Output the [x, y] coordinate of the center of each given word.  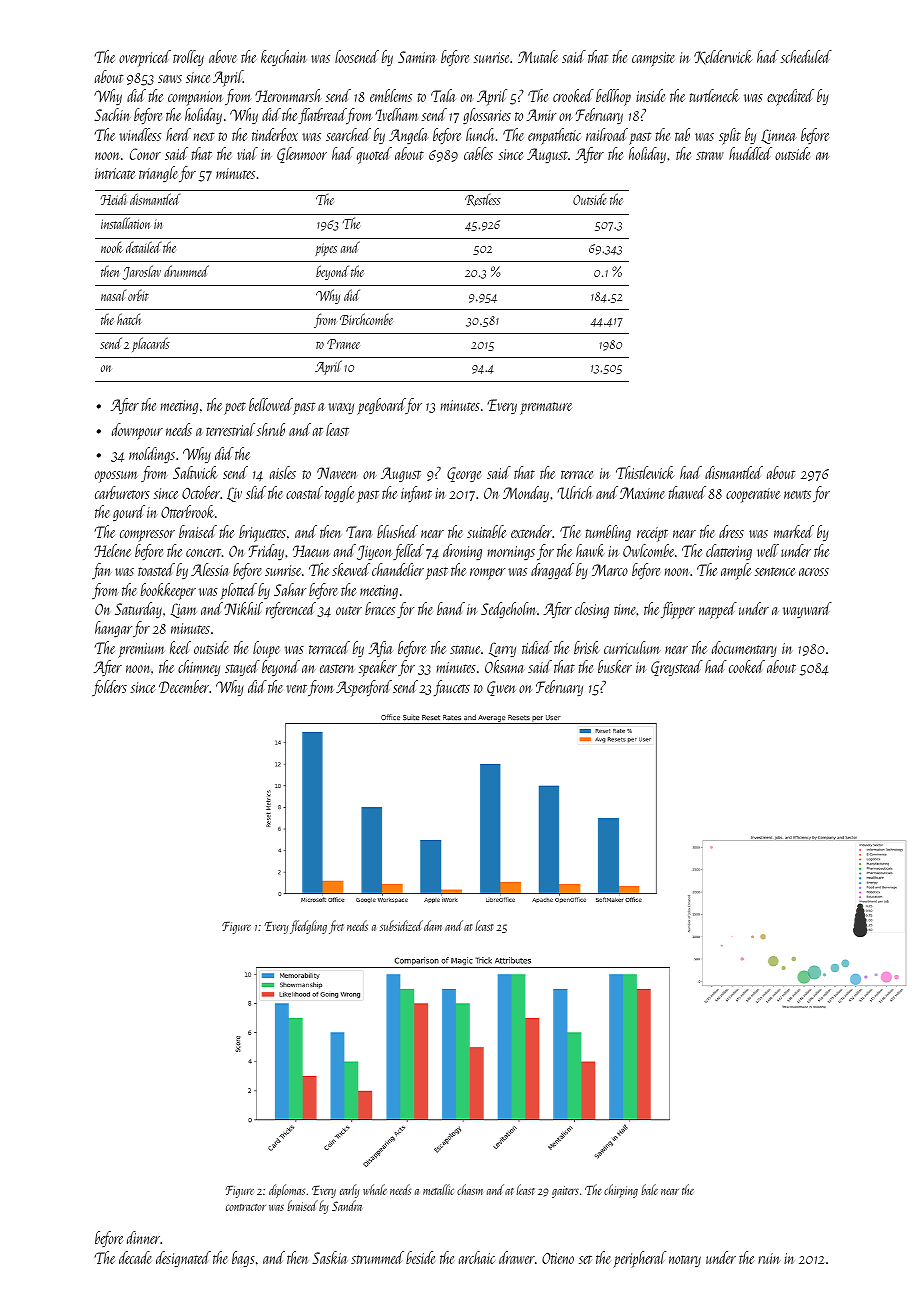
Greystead [677, 668]
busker [615, 666]
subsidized [401, 925]
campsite [653, 59]
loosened [357, 56]
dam [433, 925]
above [222, 56]
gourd [129, 513]
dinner [143, 1237]
